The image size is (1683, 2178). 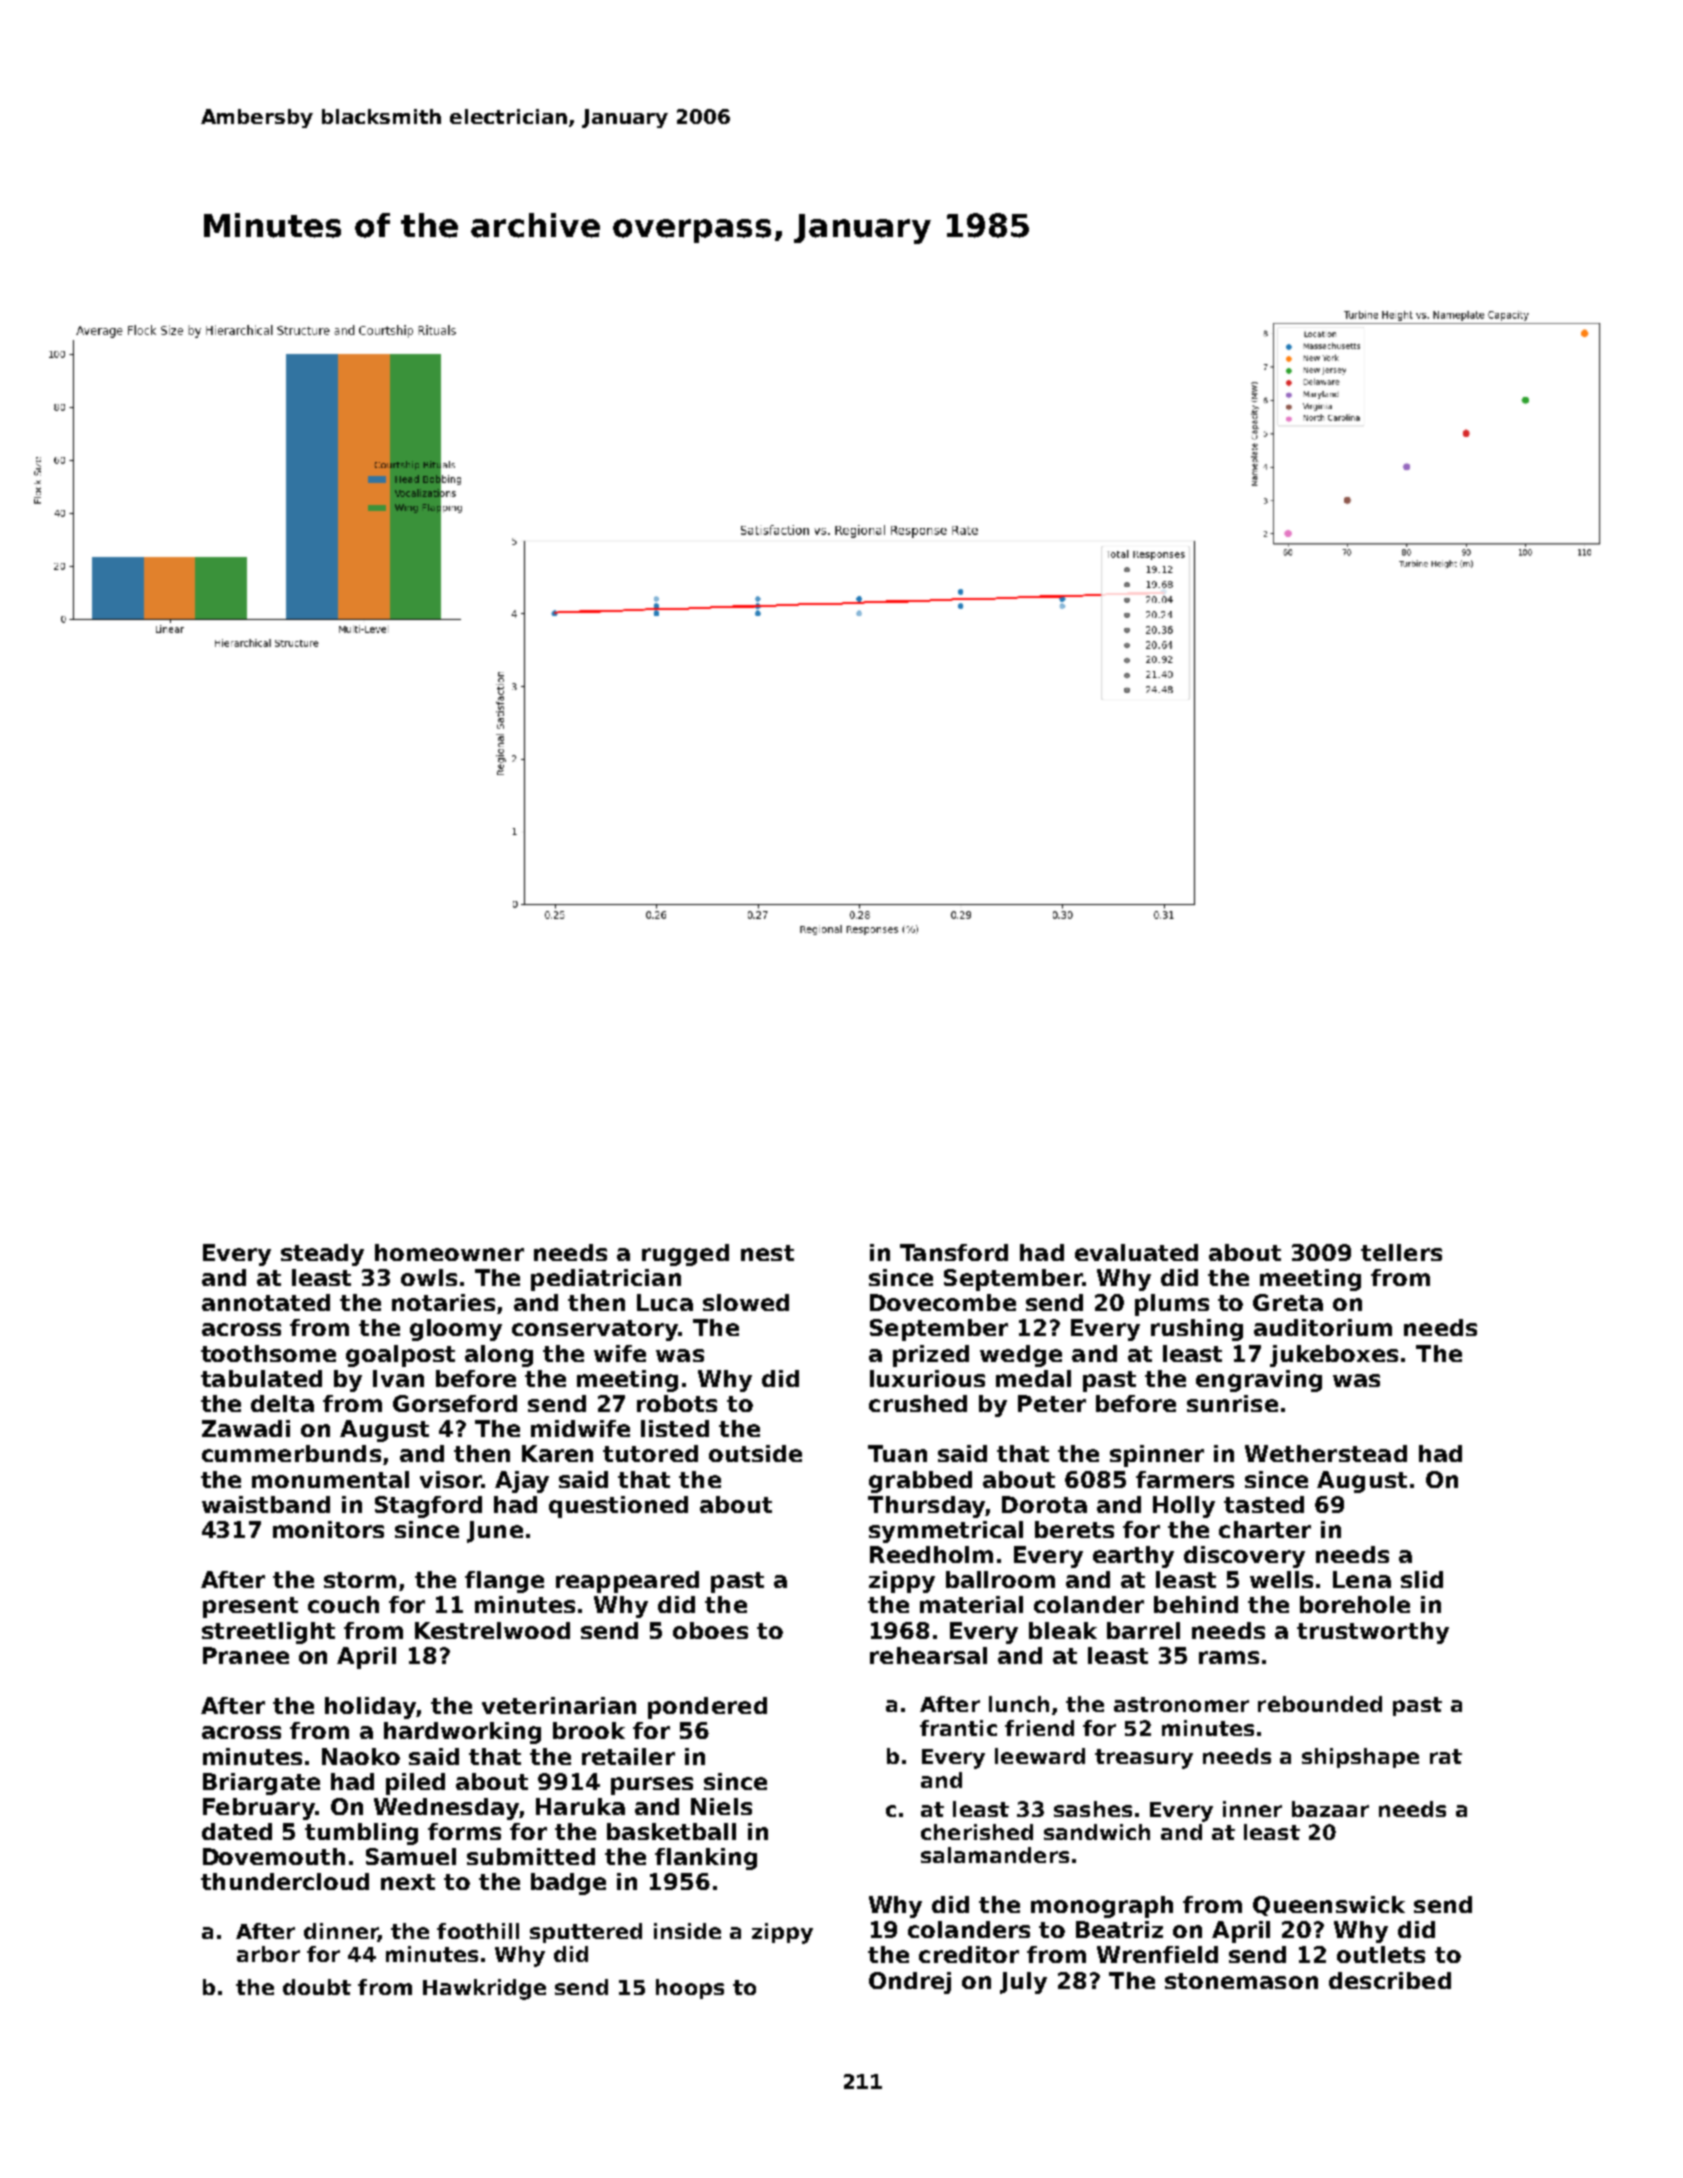 What do you see at coordinates (627, 1582) in the document?
I see `reappeared` at bounding box center [627, 1582].
